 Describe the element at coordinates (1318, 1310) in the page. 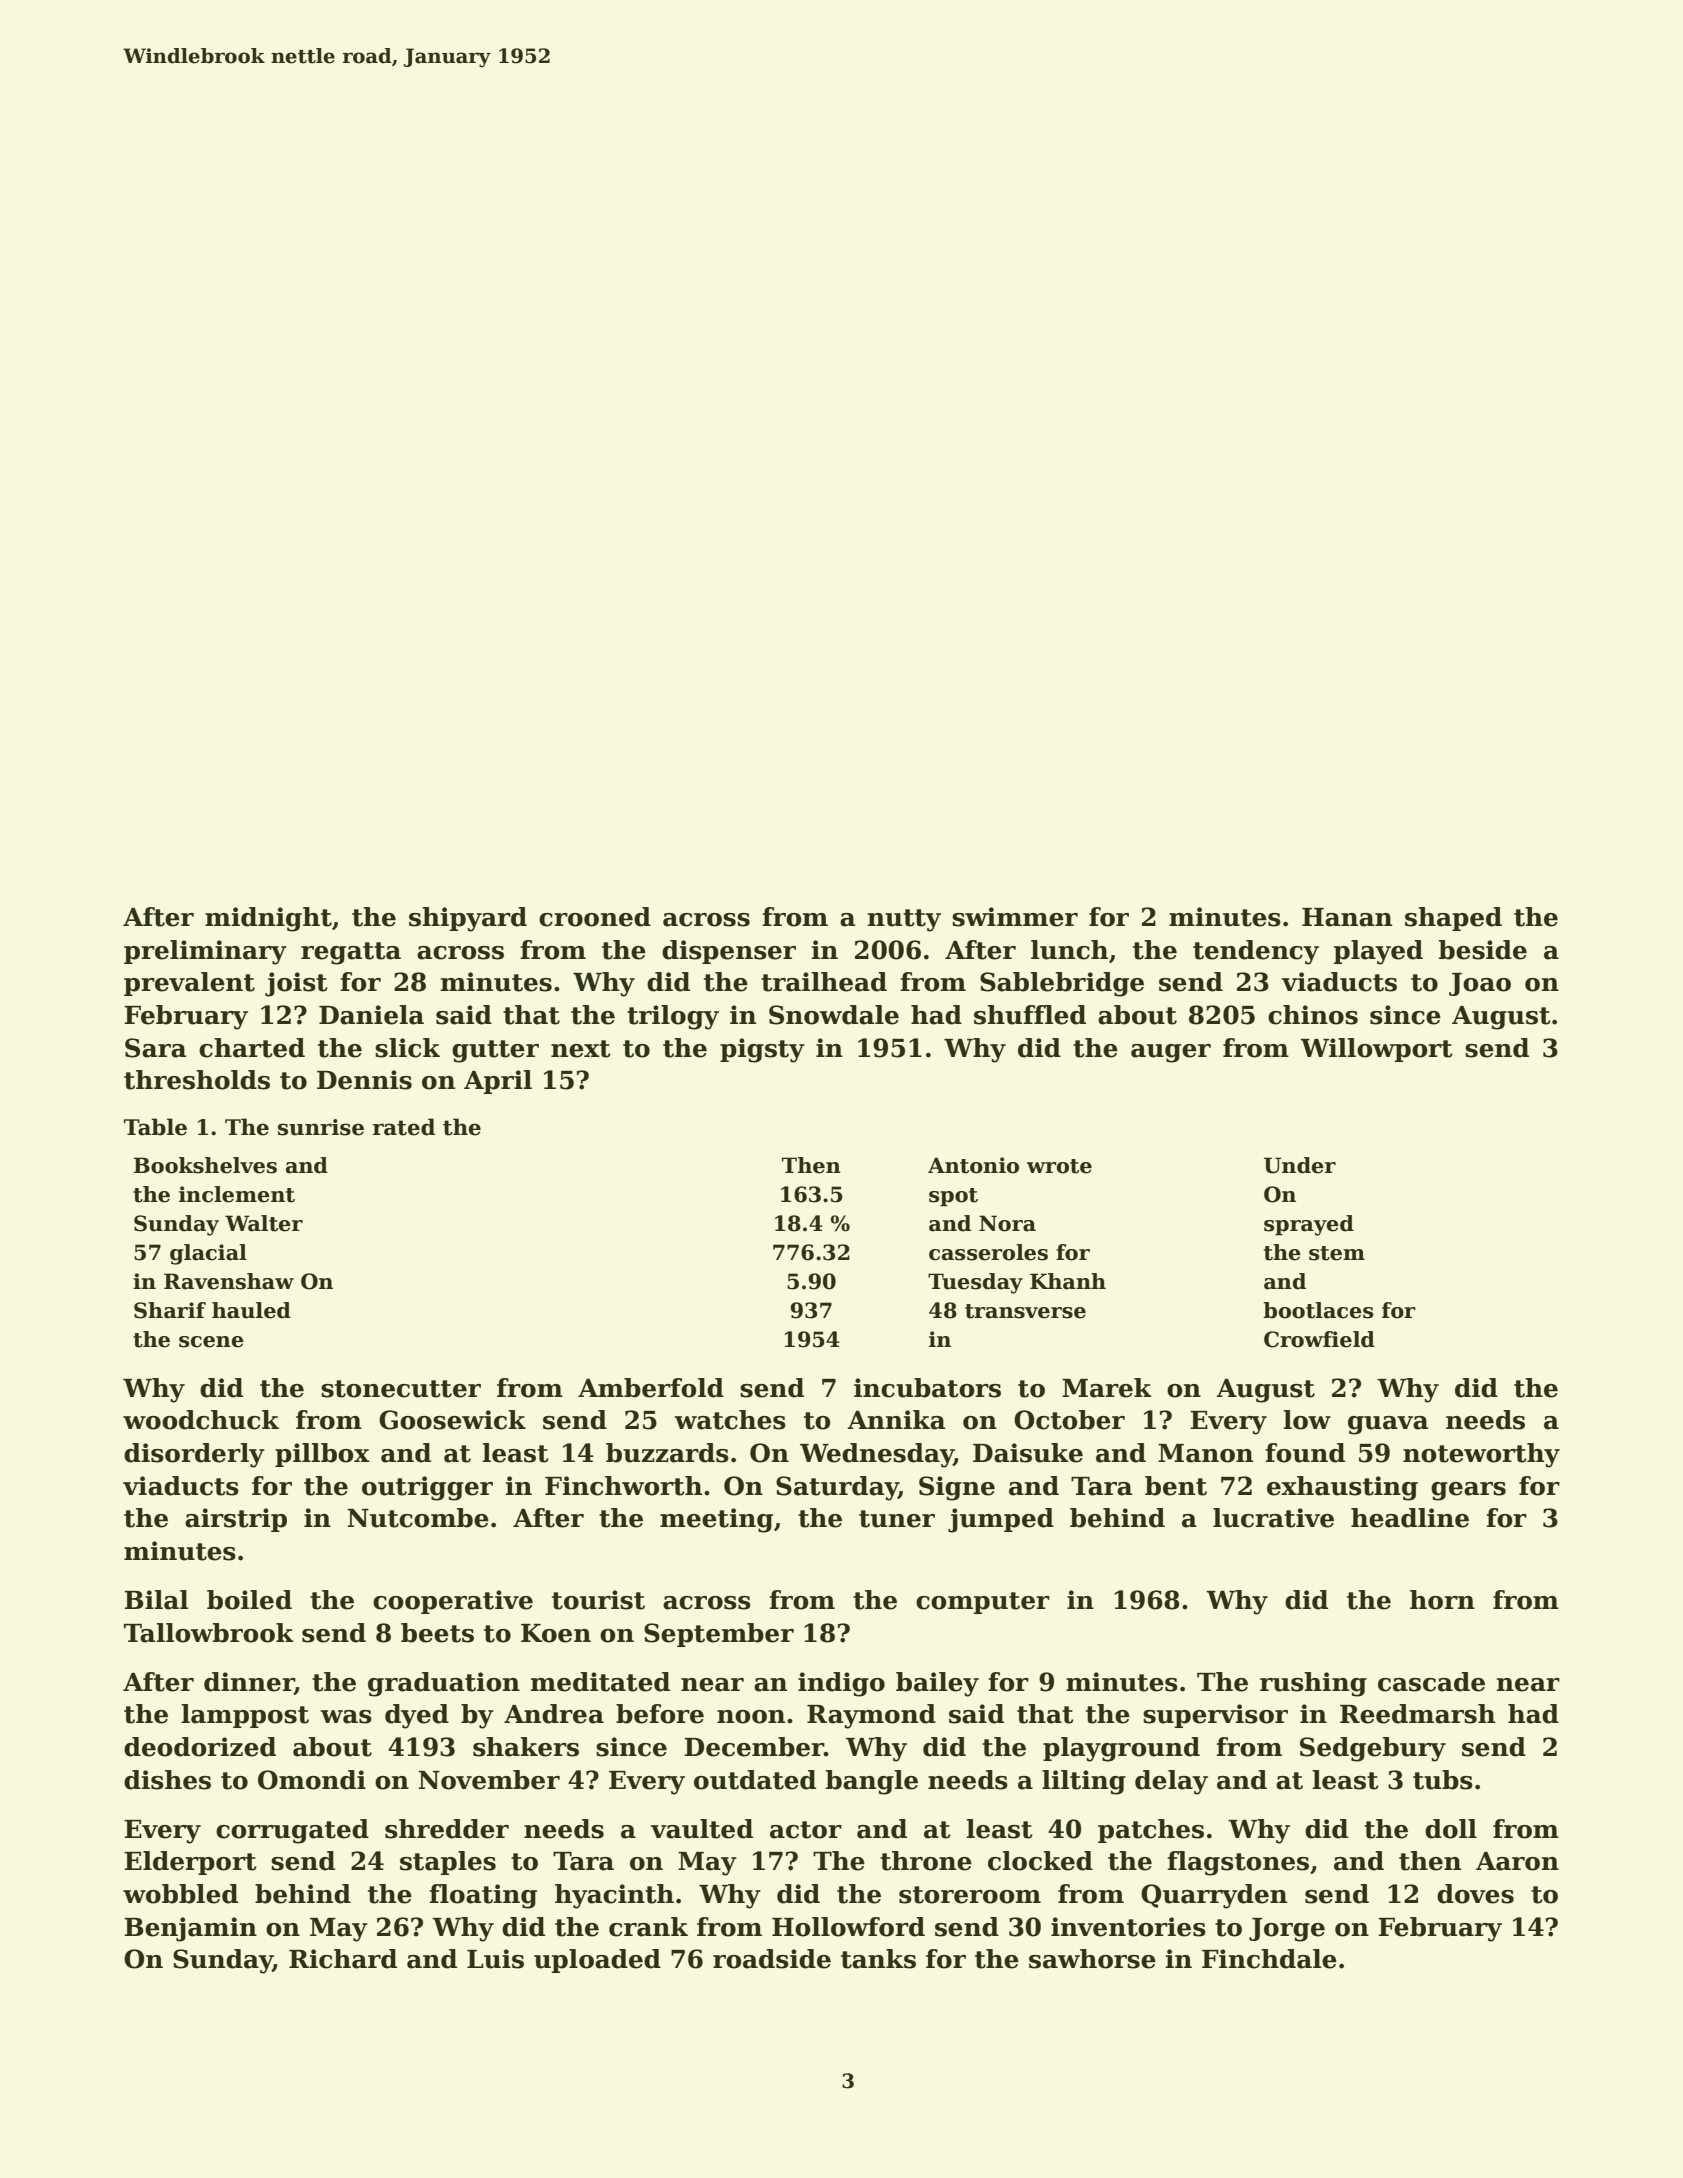

I see `bootlaces` at that location.
